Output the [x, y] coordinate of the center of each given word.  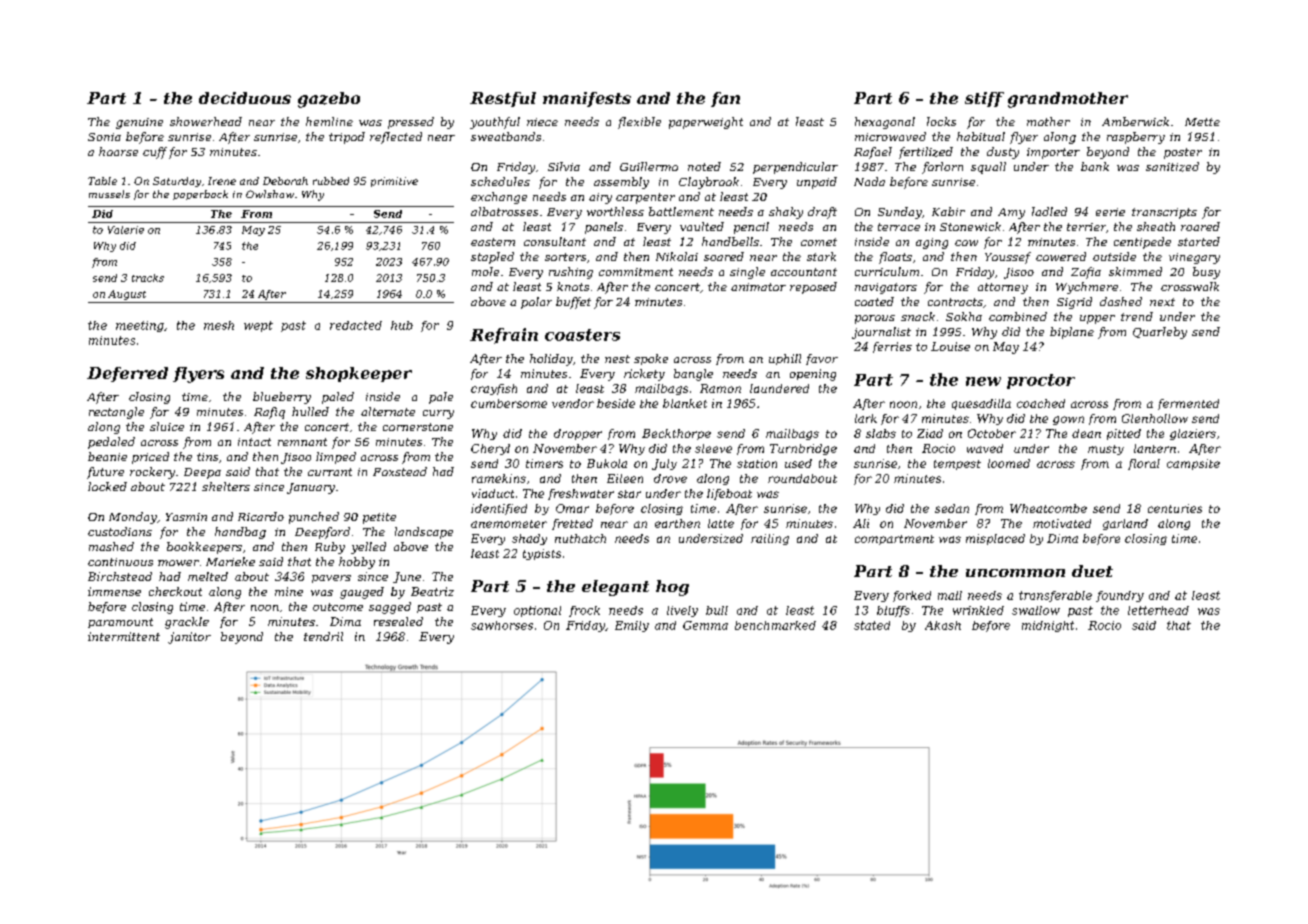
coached [1041, 403]
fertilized [926, 153]
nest [617, 359]
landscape [424, 533]
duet [1092, 571]
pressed [411, 123]
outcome [338, 607]
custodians [120, 531]
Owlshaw [270, 194]
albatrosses [504, 211]
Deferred [127, 374]
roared [1200, 226]
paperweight [706, 123]
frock [584, 611]
